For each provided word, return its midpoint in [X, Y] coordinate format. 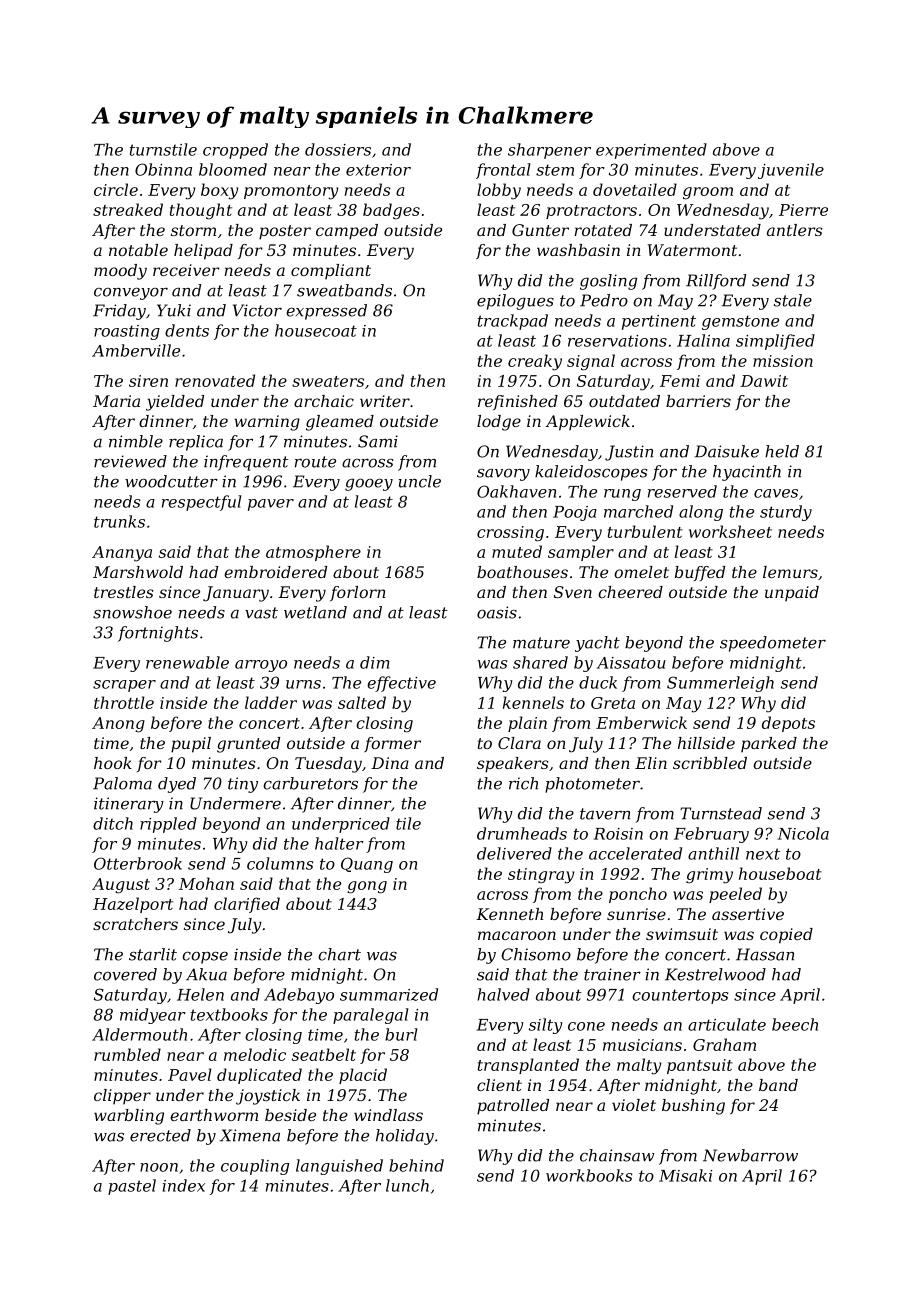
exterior [378, 170]
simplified [775, 342]
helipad [203, 252]
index [184, 1185]
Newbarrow [750, 1155]
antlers [795, 230]
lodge [499, 423]
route [315, 462]
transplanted [528, 1066]
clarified [247, 905]
